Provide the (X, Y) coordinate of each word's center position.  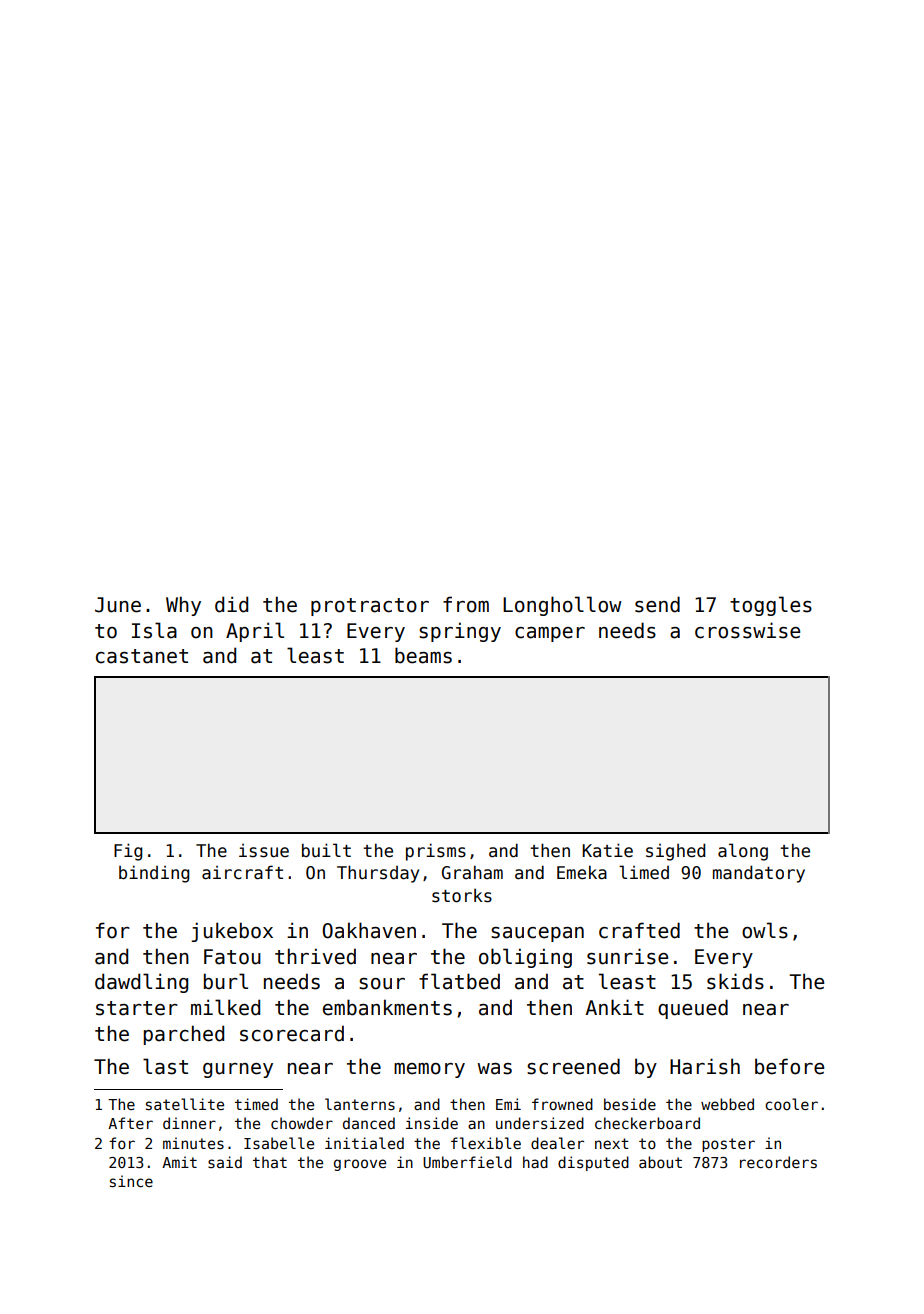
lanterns (360, 1104)
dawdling (141, 983)
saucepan (537, 934)
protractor (370, 607)
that (270, 1162)
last (165, 1066)
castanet (142, 656)
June (118, 605)
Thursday (378, 874)
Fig (128, 852)
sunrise (627, 956)
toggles (771, 606)
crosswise (747, 630)
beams (423, 655)
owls (765, 930)
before (789, 1066)
